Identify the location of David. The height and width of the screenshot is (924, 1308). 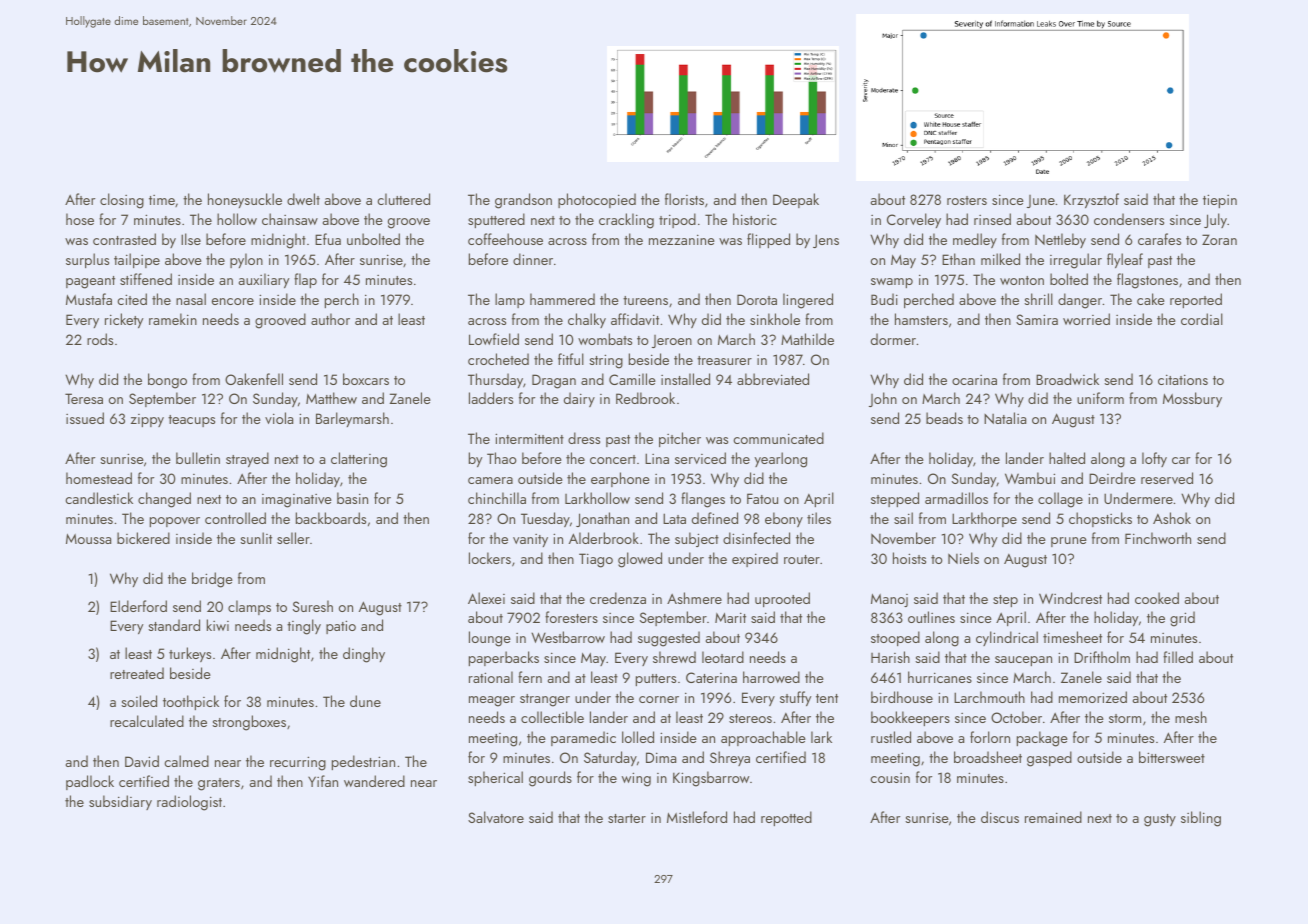
(142, 761).
